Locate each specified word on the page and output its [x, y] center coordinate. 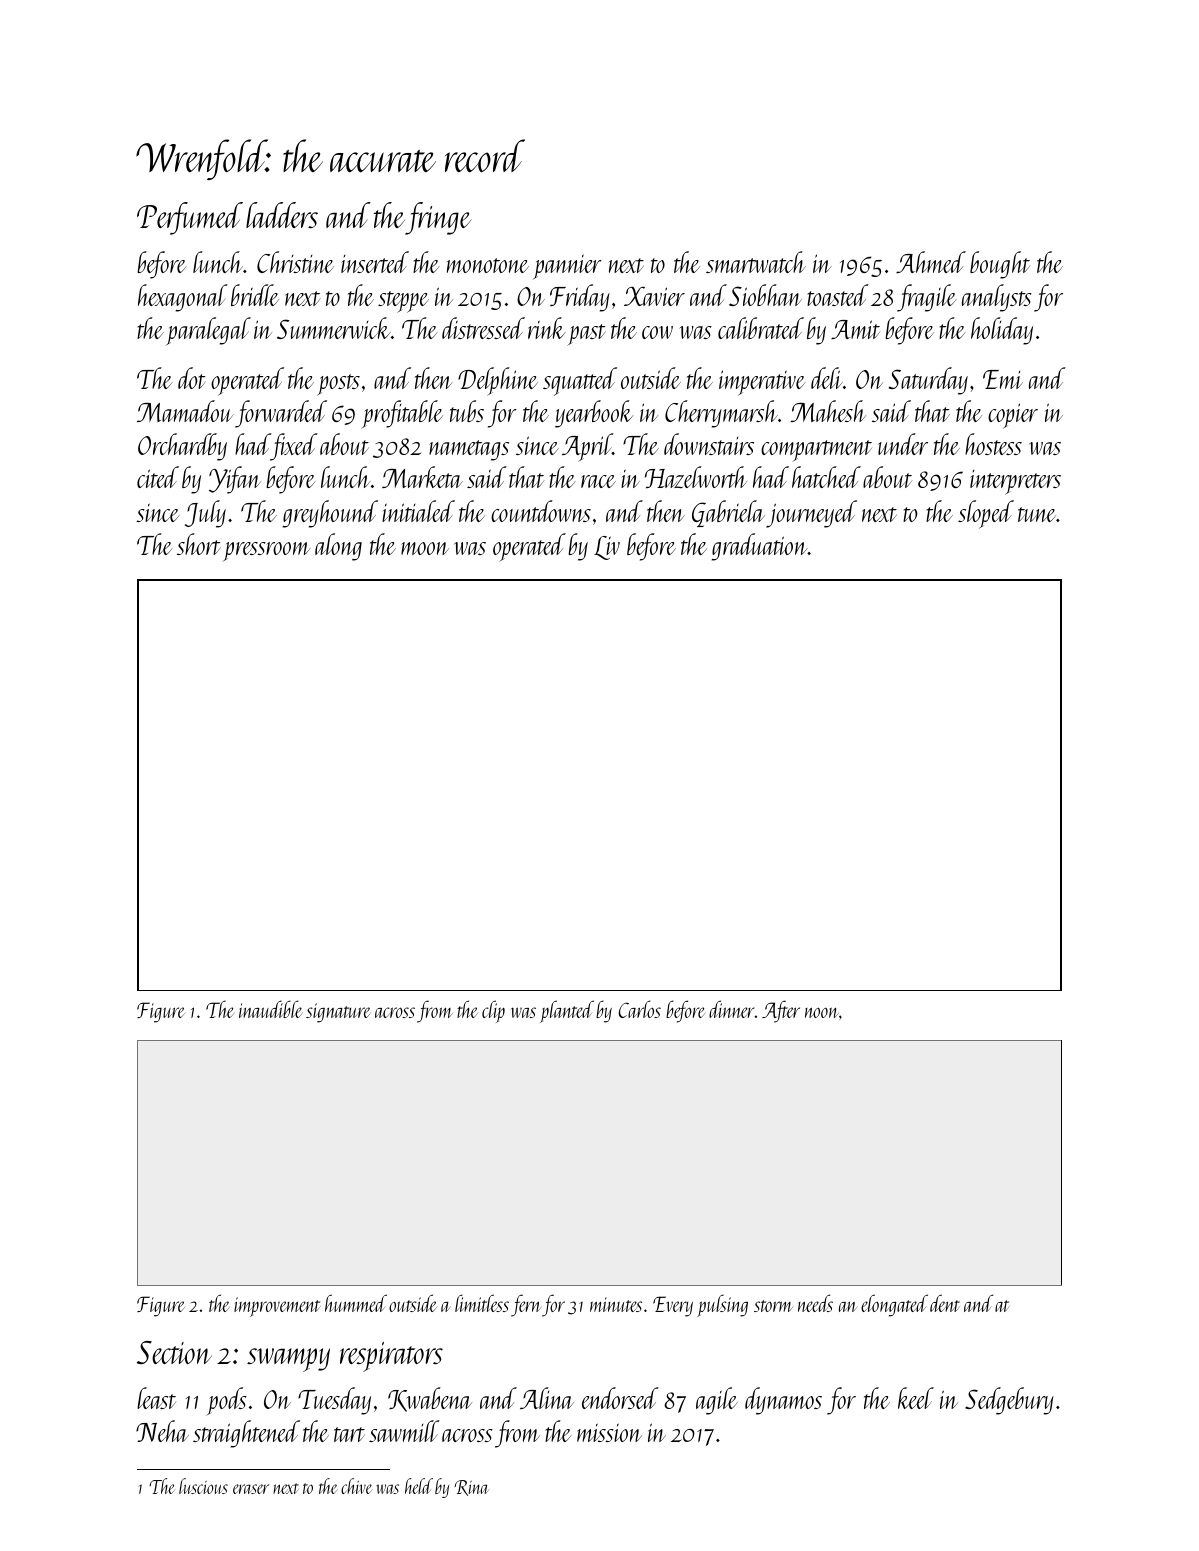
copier [1013, 416]
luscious [203, 1486]
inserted [375, 262]
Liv [607, 548]
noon [822, 1012]
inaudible [270, 1009]
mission [609, 1433]
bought [1000, 265]
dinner [731, 1009]
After [781, 1011]
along [338, 547]
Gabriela [728, 513]
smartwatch [756, 262]
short [199, 544]
